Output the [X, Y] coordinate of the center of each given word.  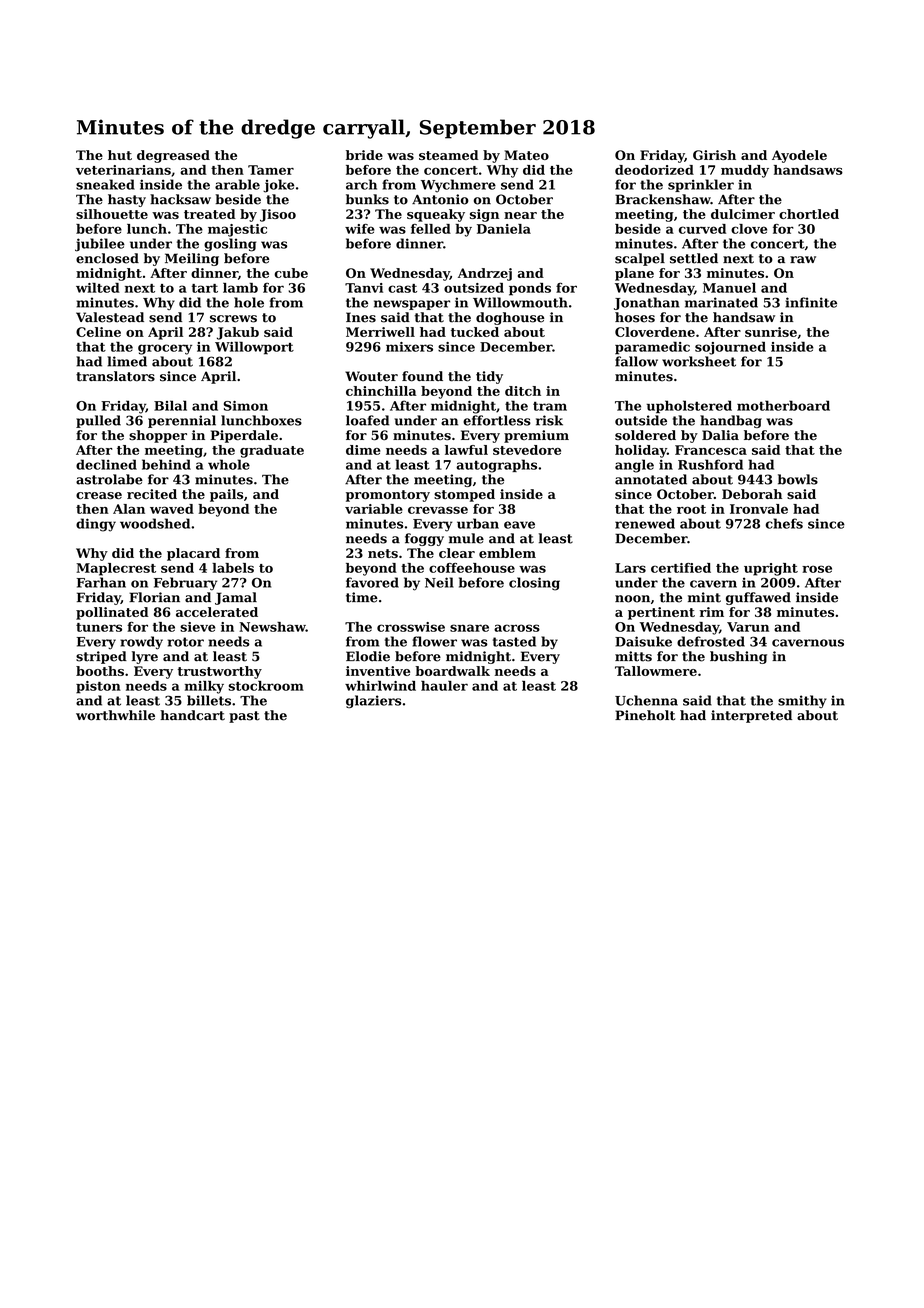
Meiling [192, 259]
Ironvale [759, 509]
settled [694, 258]
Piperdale [244, 436]
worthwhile [115, 715]
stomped [464, 495]
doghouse [510, 318]
